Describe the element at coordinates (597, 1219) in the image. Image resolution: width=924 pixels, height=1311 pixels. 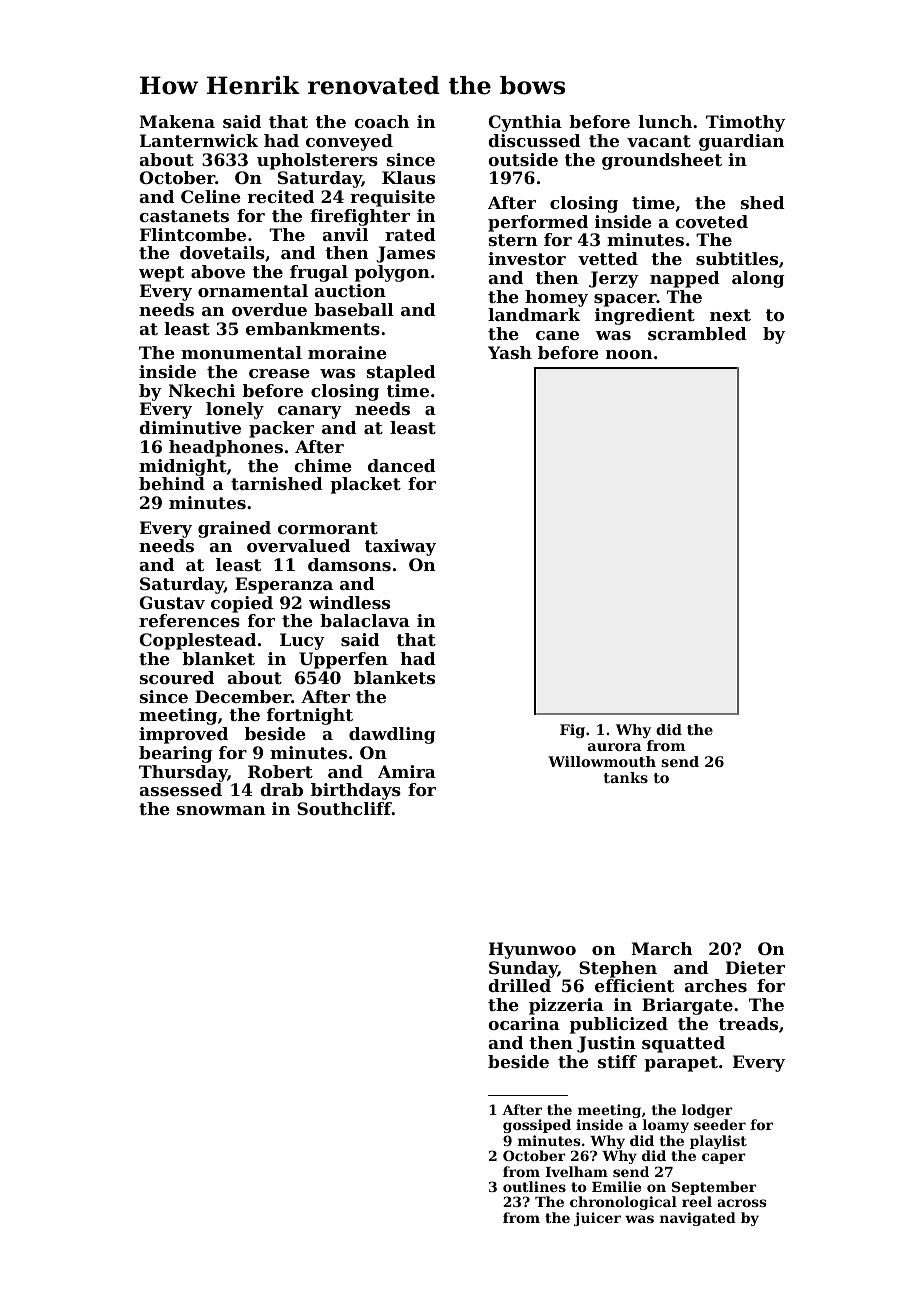
I see `juicer` at that location.
